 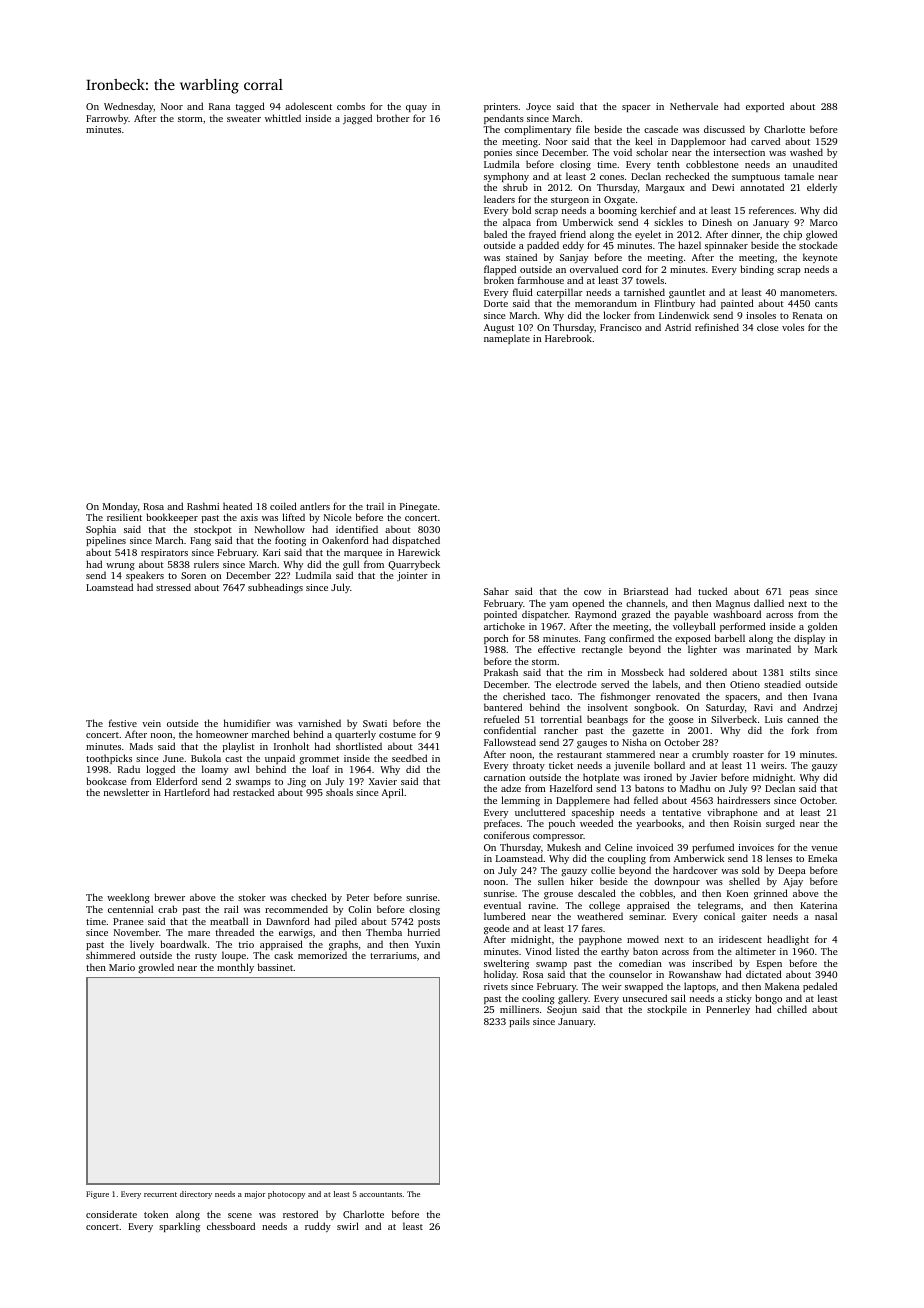 I want to click on Luis, so click(x=774, y=719).
